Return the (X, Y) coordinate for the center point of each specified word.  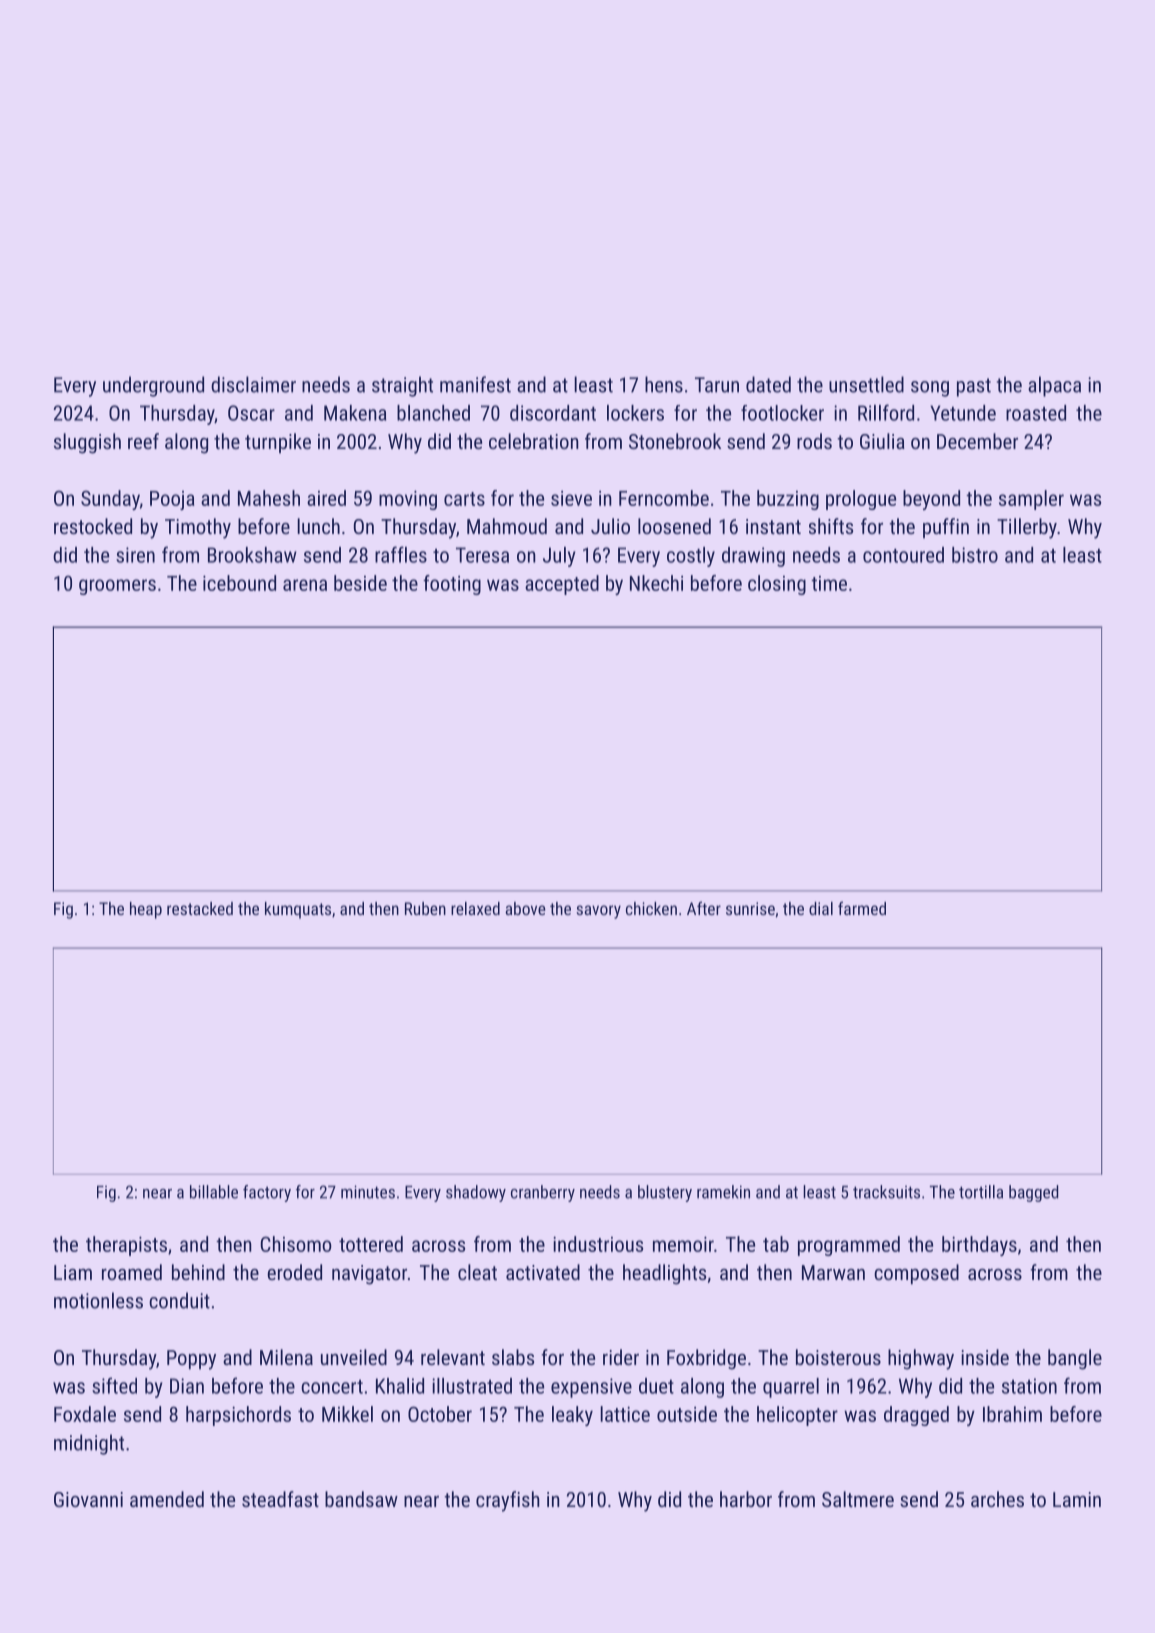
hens (664, 384)
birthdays (979, 1246)
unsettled (866, 384)
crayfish (508, 1501)
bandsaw (361, 1499)
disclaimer (253, 384)
